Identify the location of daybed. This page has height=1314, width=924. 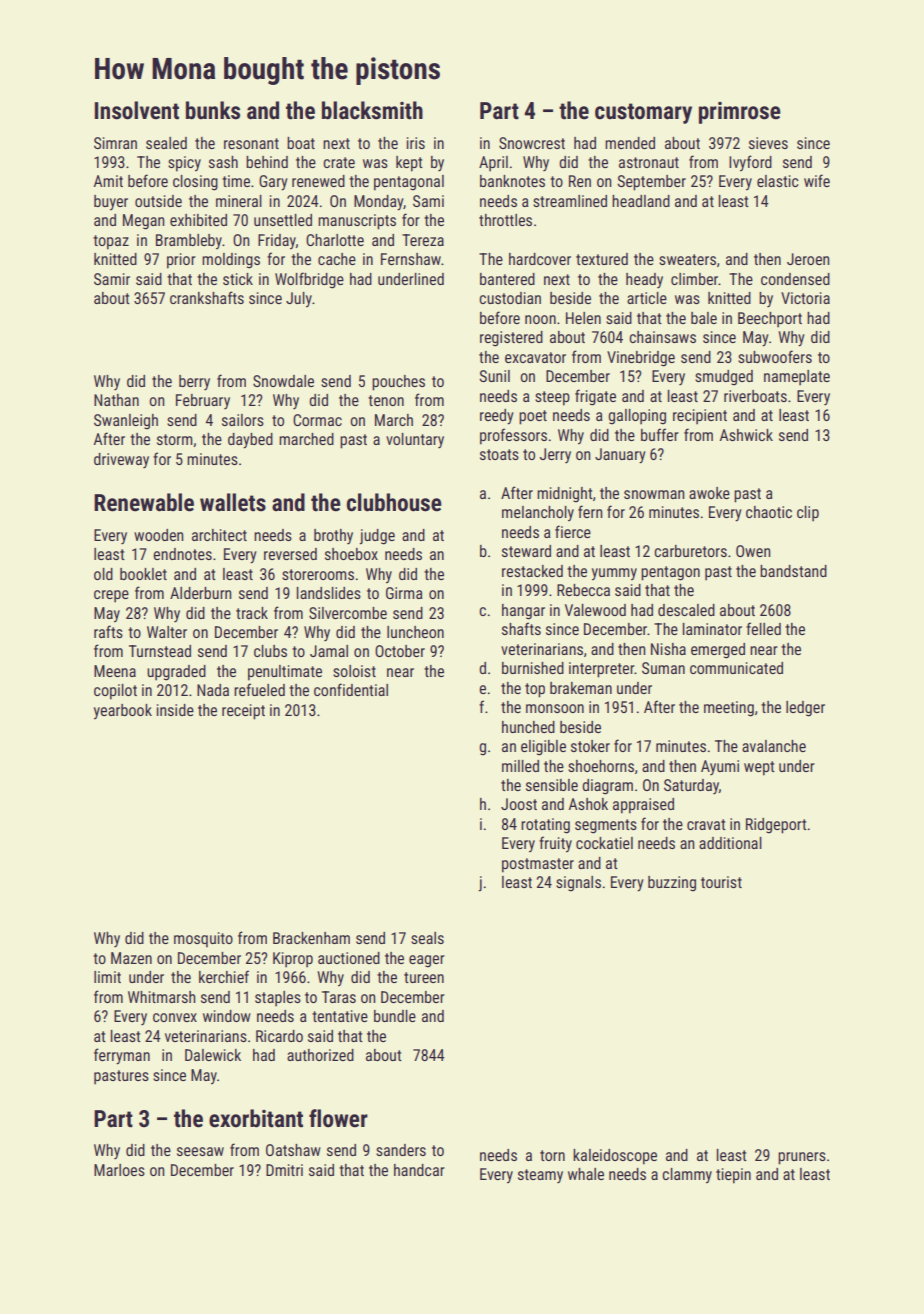
(250, 441).
